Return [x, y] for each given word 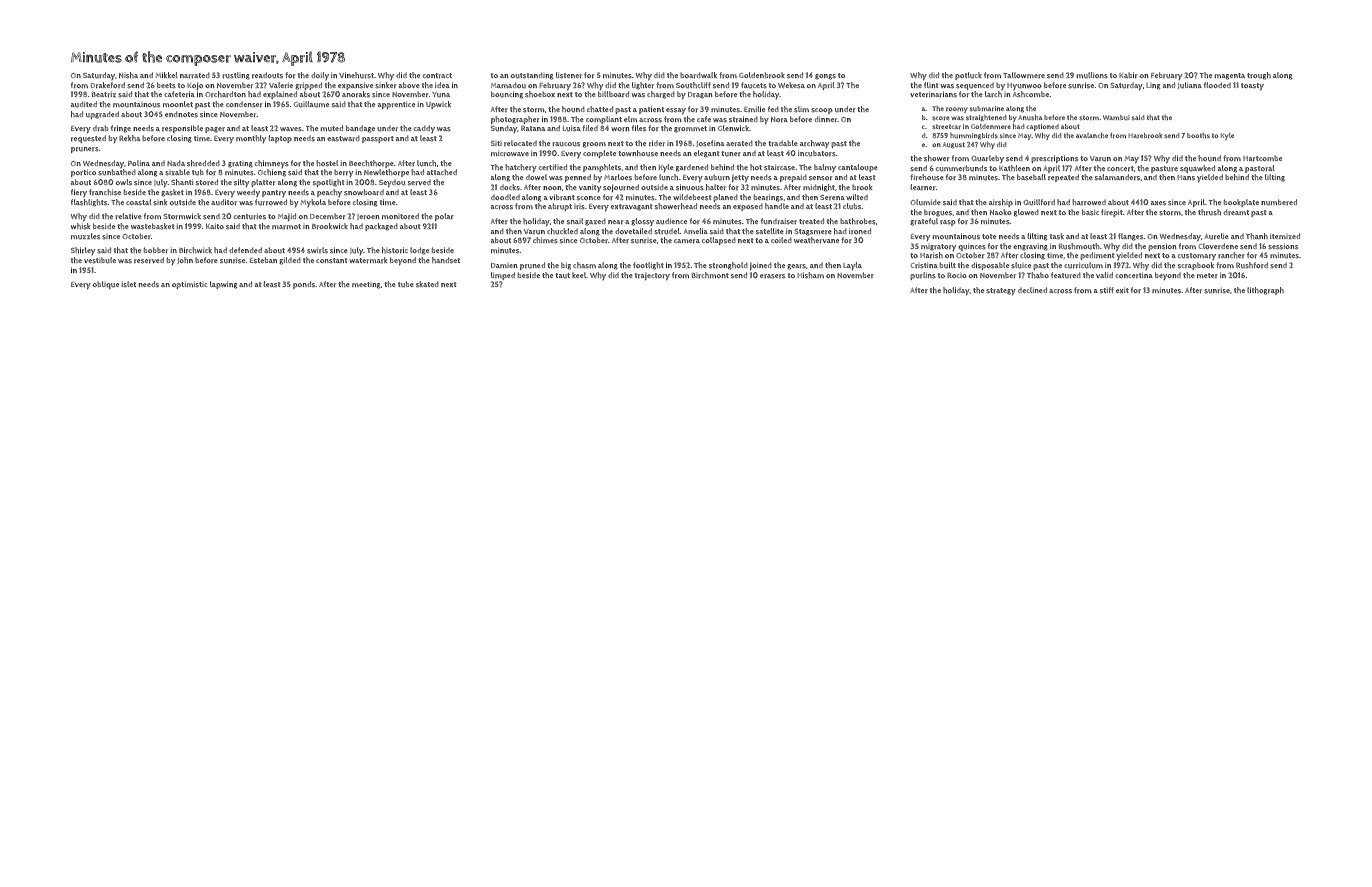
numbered [1279, 202]
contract [437, 75]
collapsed [719, 241]
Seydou [392, 183]
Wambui [1116, 117]
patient [651, 110]
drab [100, 128]
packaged [381, 227]
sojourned [621, 188]
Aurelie [1216, 236]
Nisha [128, 75]
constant [332, 261]
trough [1259, 76]
